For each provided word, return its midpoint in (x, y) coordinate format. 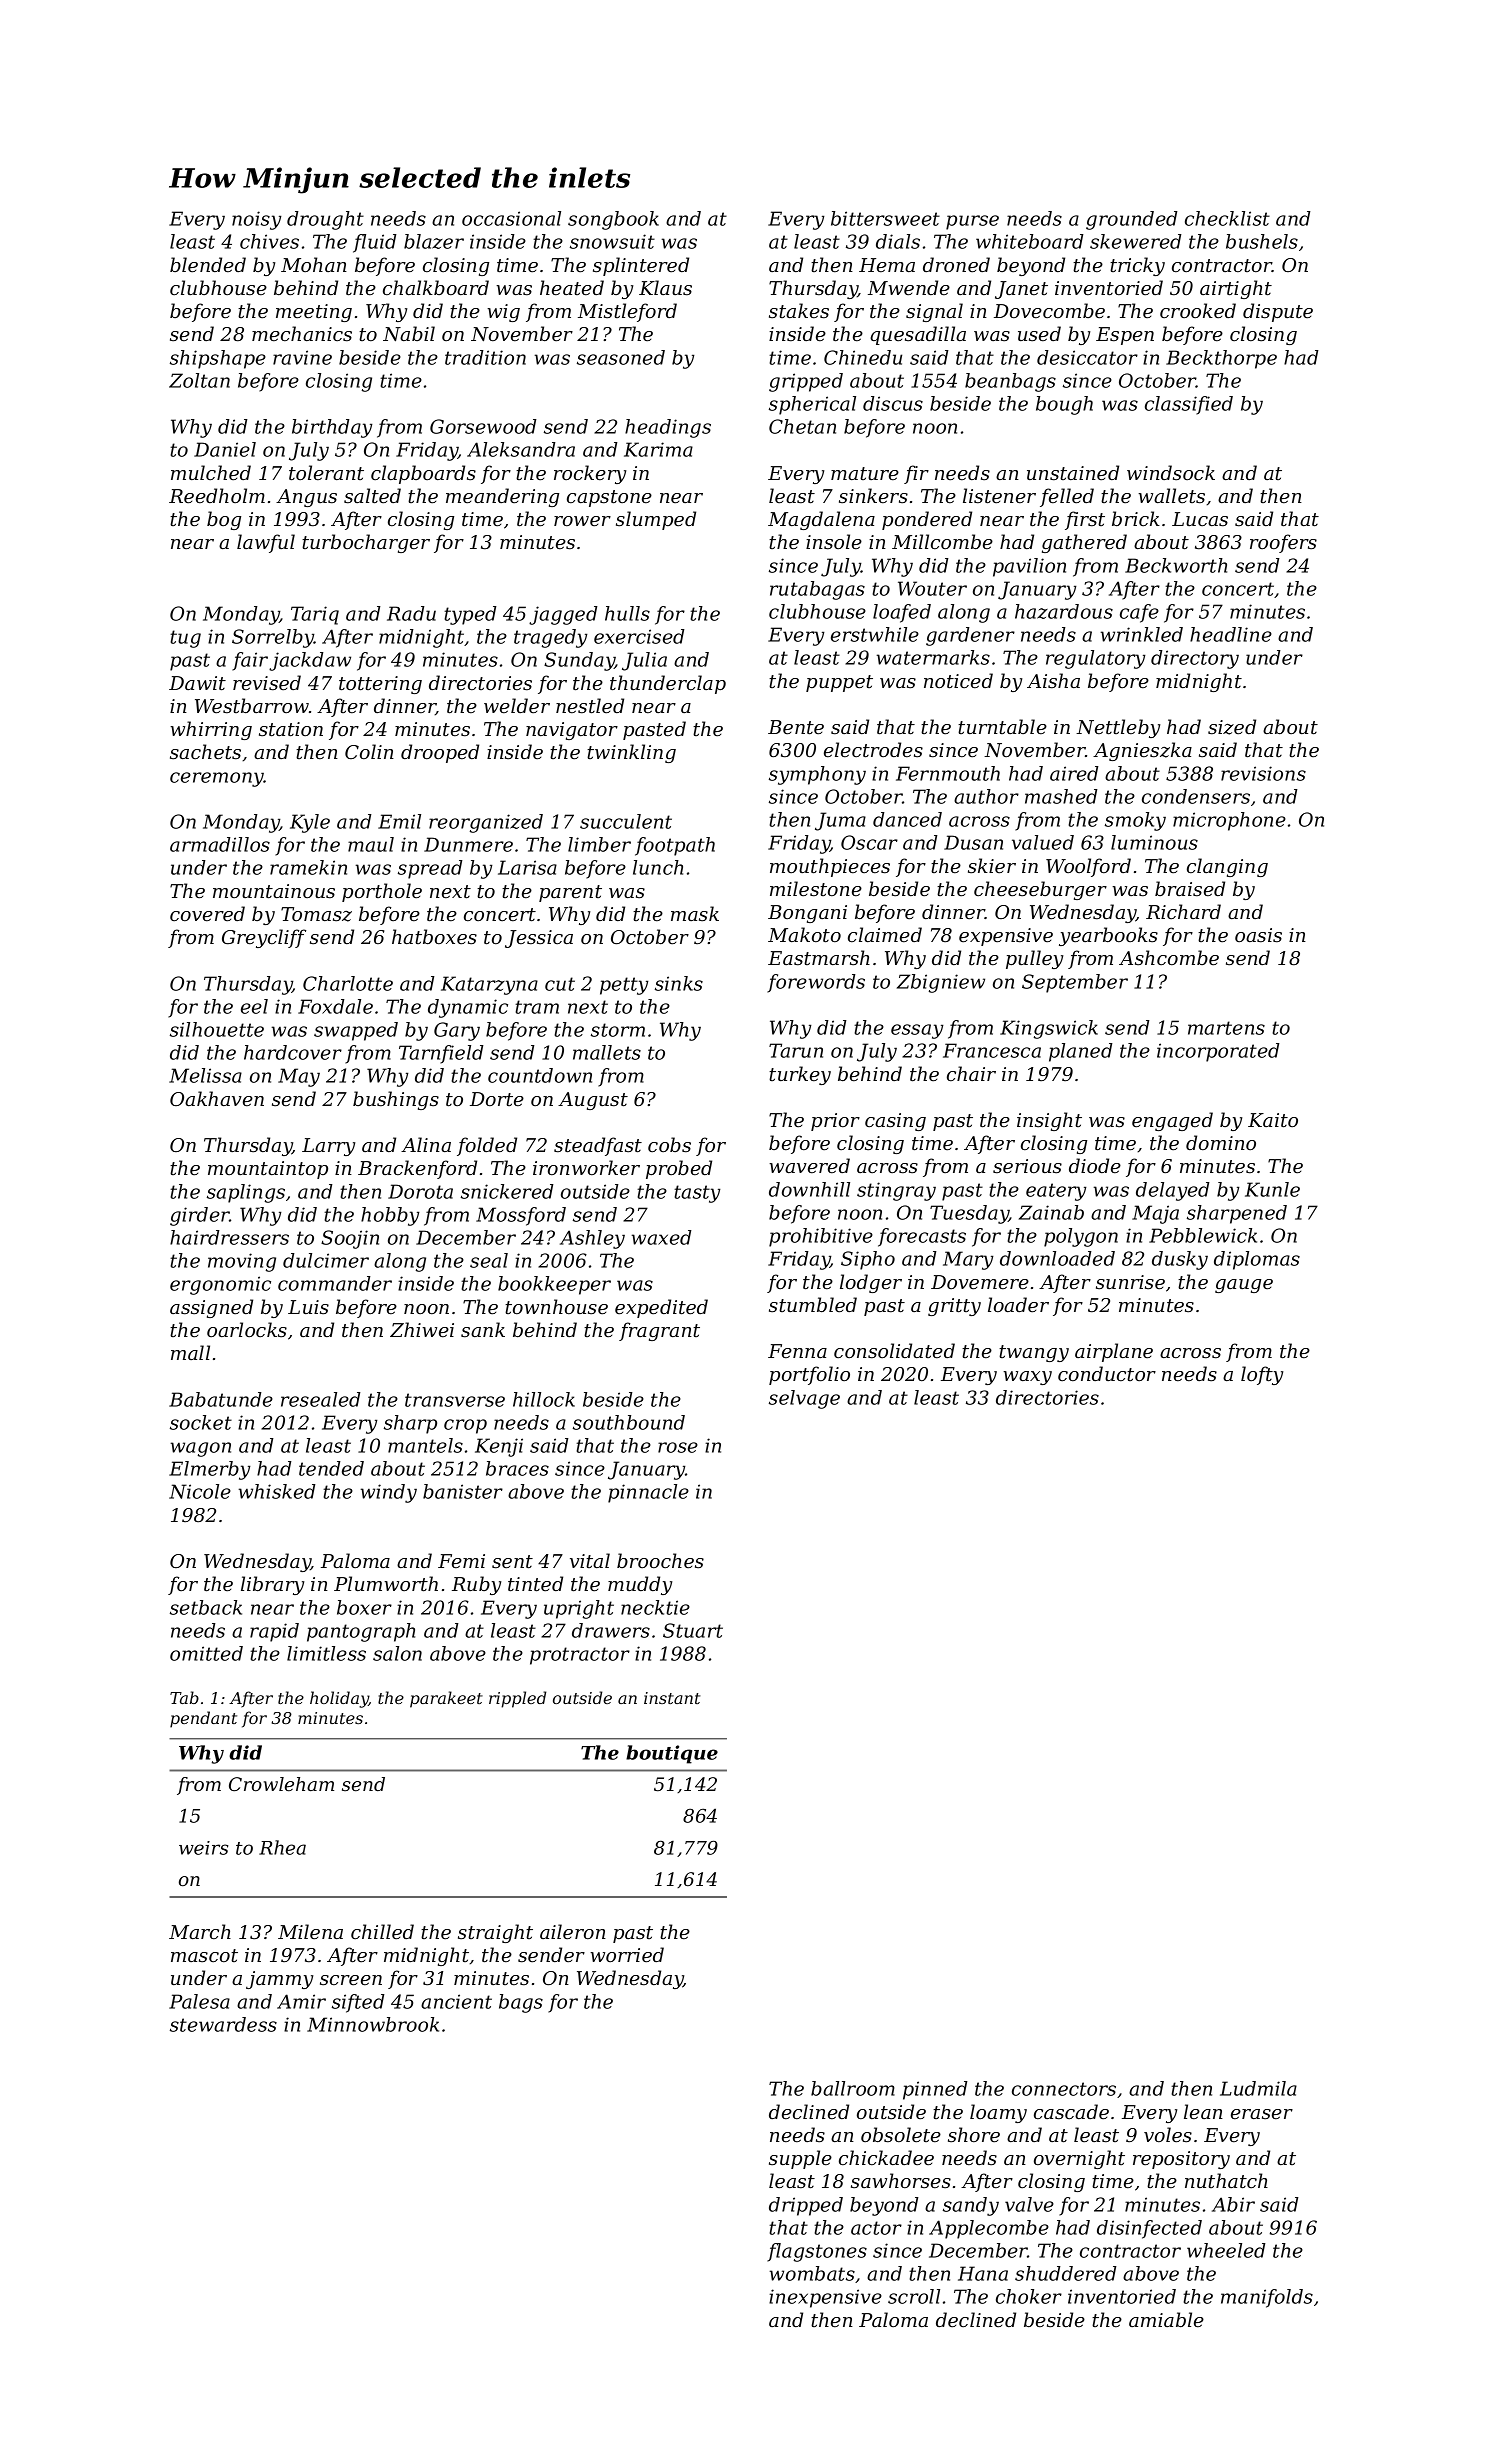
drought (325, 220)
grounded (1132, 220)
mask (695, 913)
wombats (812, 2273)
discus (893, 403)
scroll (914, 2296)
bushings (396, 1100)
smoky (1135, 821)
